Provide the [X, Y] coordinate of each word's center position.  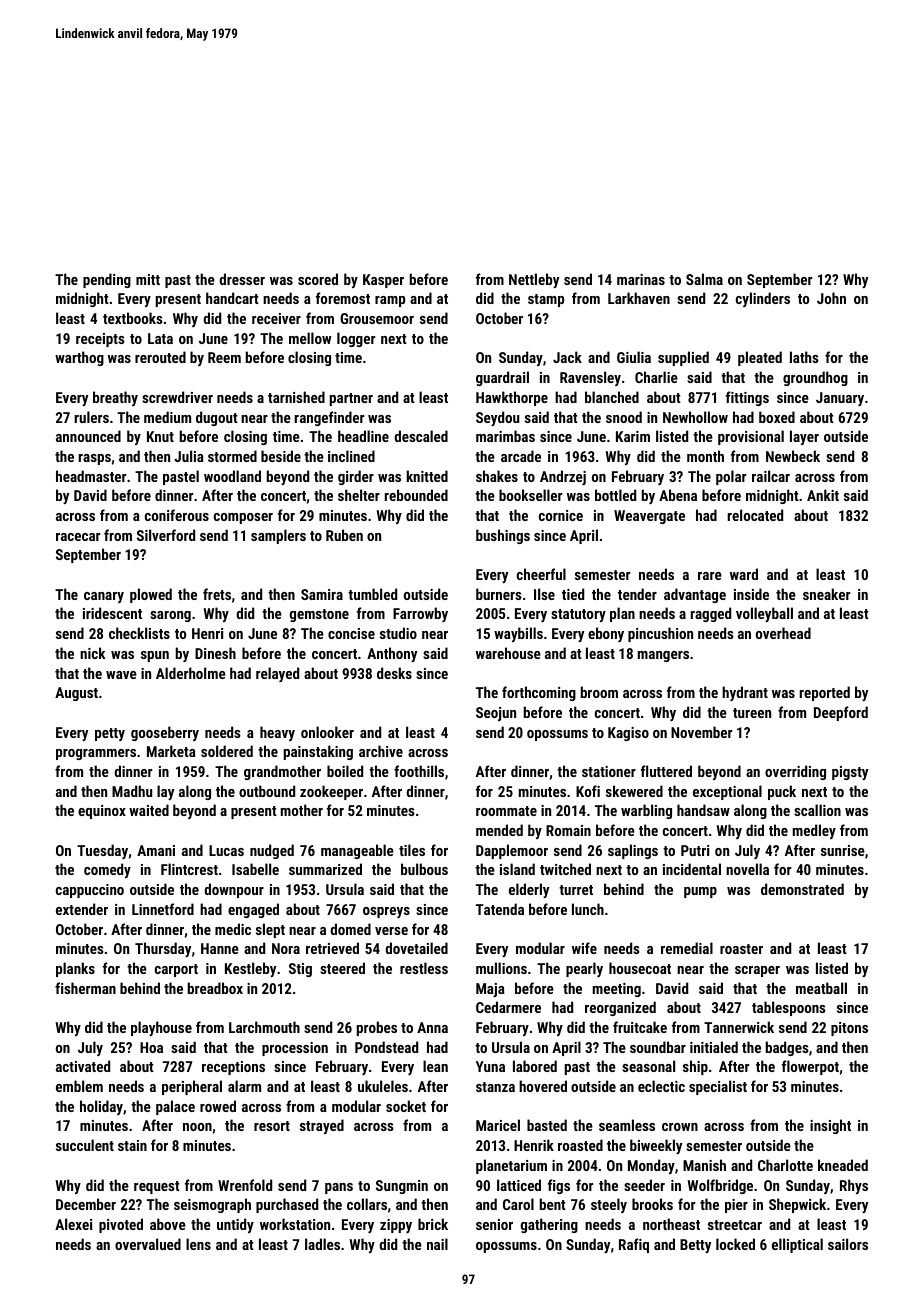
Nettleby [534, 280]
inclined [351, 456]
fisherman [85, 988]
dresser [242, 279]
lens [198, 1244]
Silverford [166, 535]
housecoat [640, 968]
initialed [714, 1047]
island [517, 869]
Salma [704, 279]
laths [804, 357]
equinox [102, 812]
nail [437, 1244]
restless [424, 968]
